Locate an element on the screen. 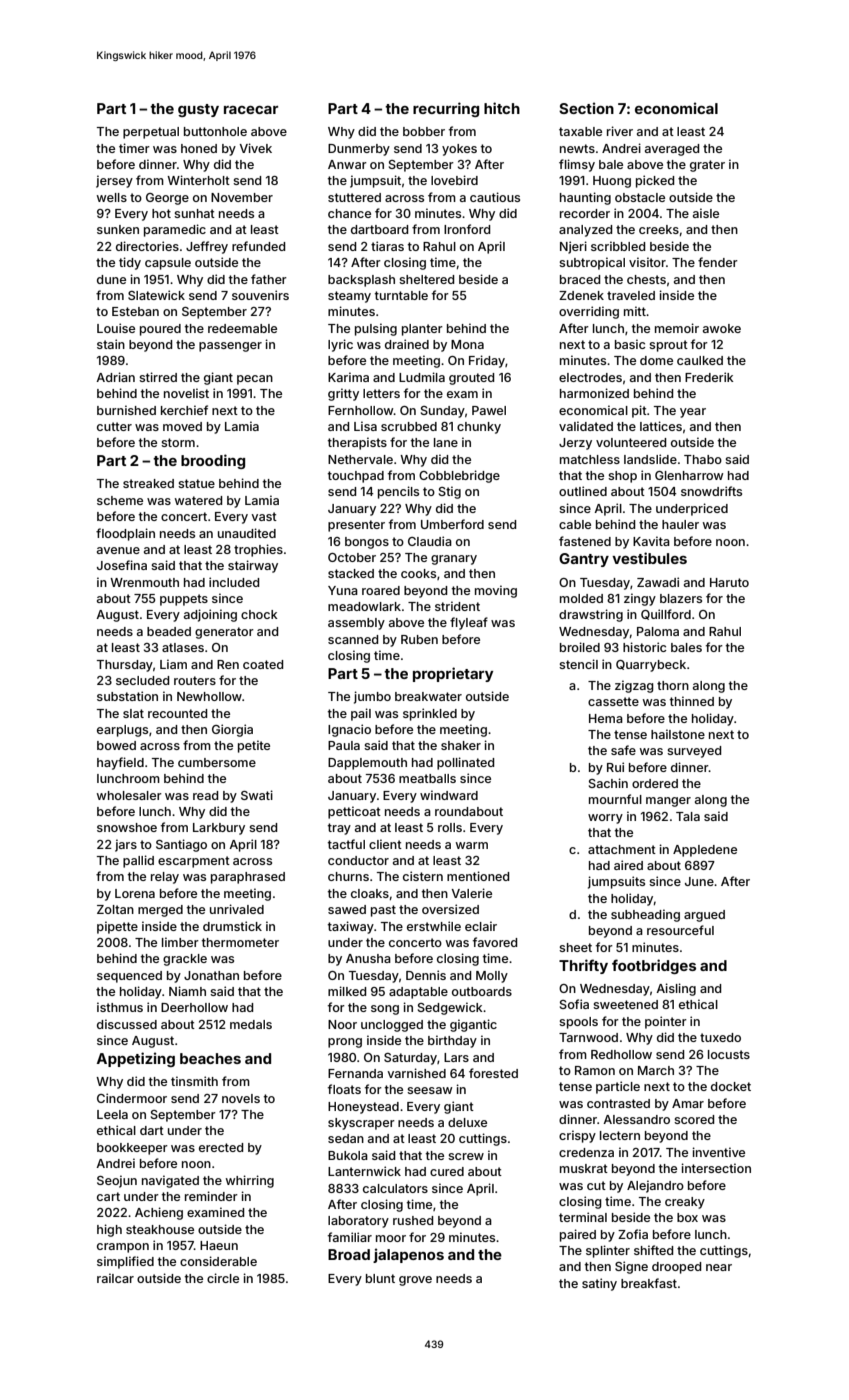 Image resolution: width=849 pixels, height=1400 pixels. sprinkled is located at coordinates (430, 714).
